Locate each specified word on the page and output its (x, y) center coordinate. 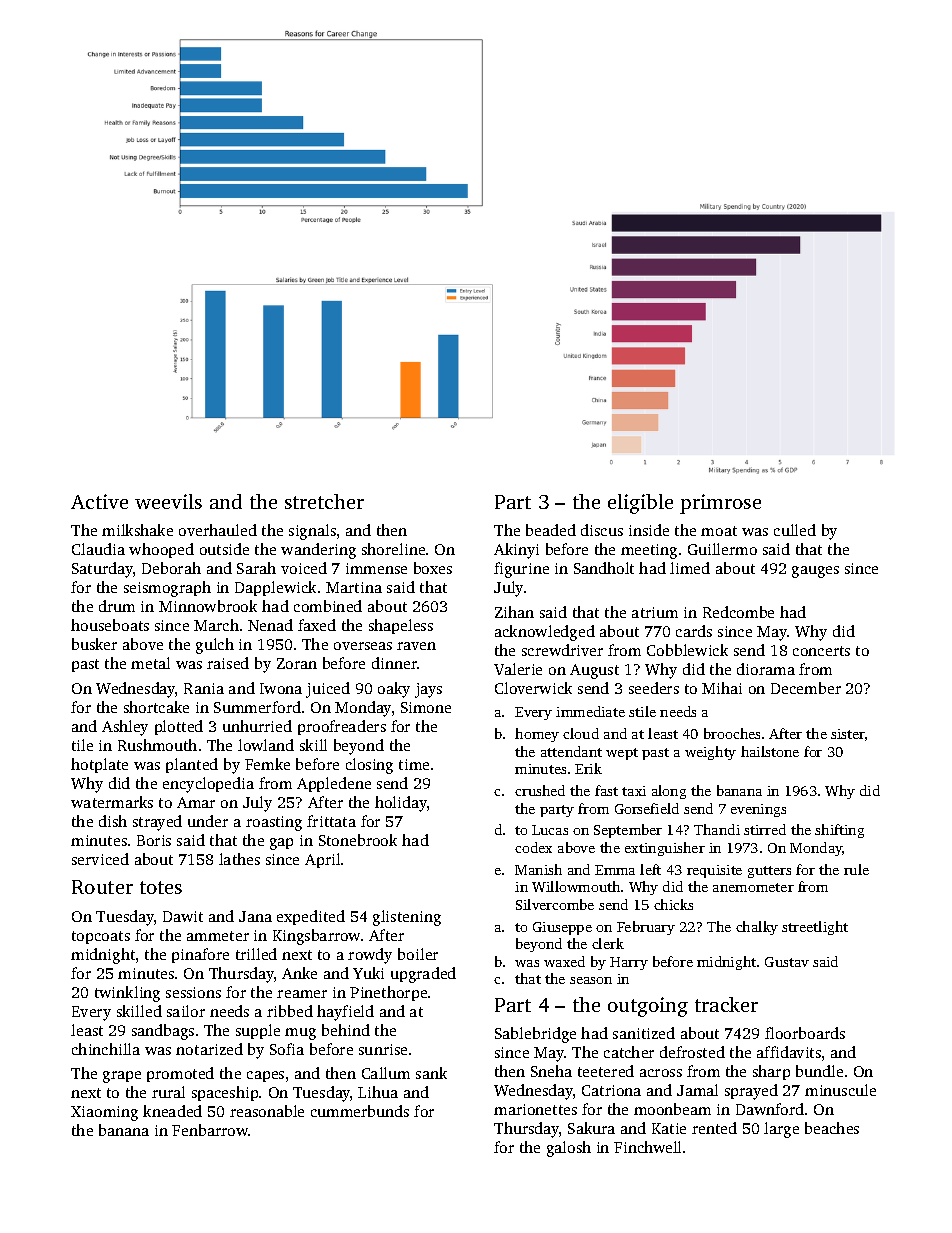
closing (369, 766)
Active (99, 501)
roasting (274, 823)
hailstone (770, 751)
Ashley (125, 728)
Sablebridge (535, 1035)
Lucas (550, 830)
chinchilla (106, 1049)
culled (795, 530)
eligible (640, 504)
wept (622, 754)
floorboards (805, 1033)
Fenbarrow (210, 1130)
